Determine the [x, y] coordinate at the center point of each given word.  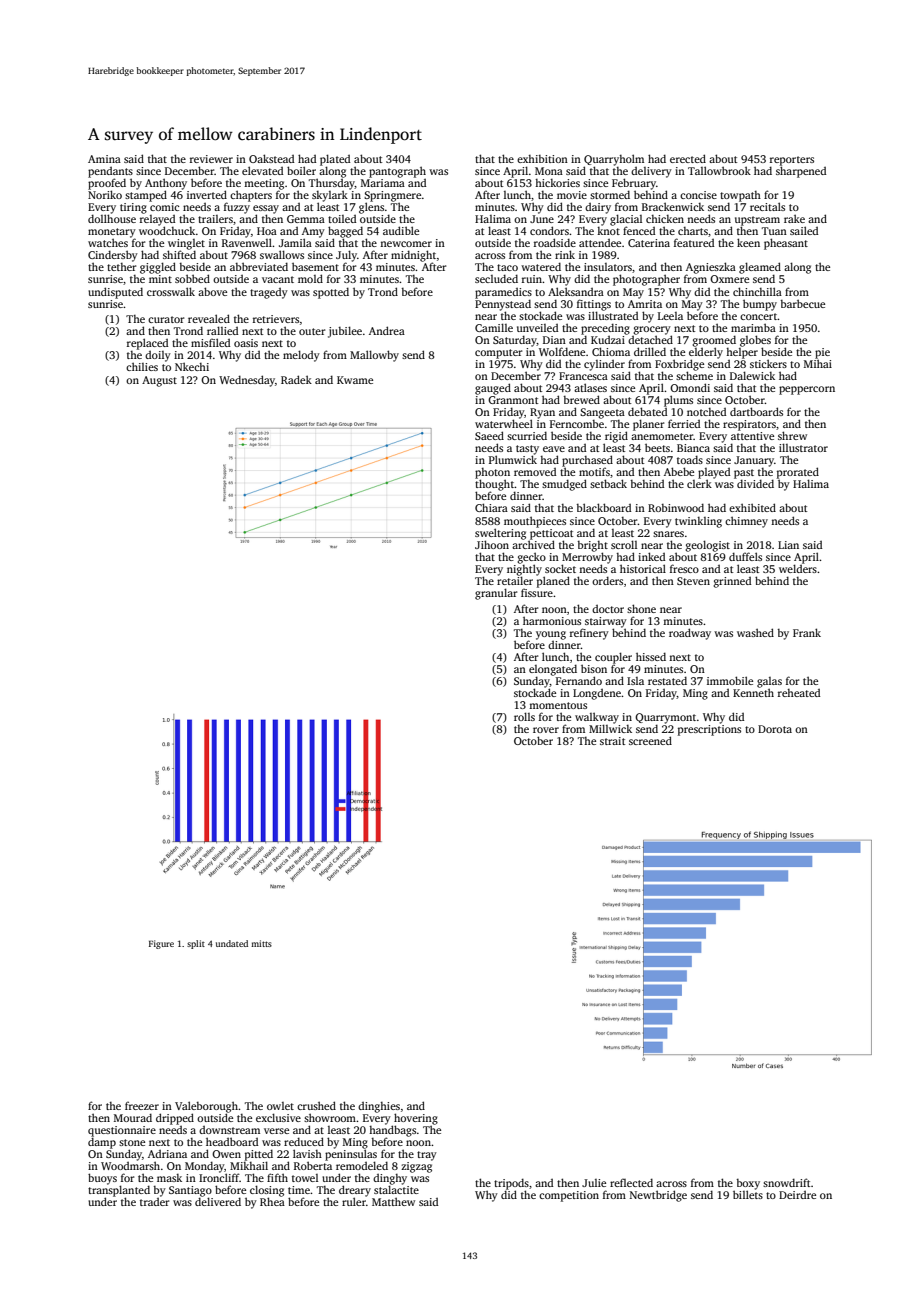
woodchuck [167, 230]
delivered [218, 1201]
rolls [524, 716]
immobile [730, 680]
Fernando [579, 680]
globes [755, 341]
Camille [494, 327]
